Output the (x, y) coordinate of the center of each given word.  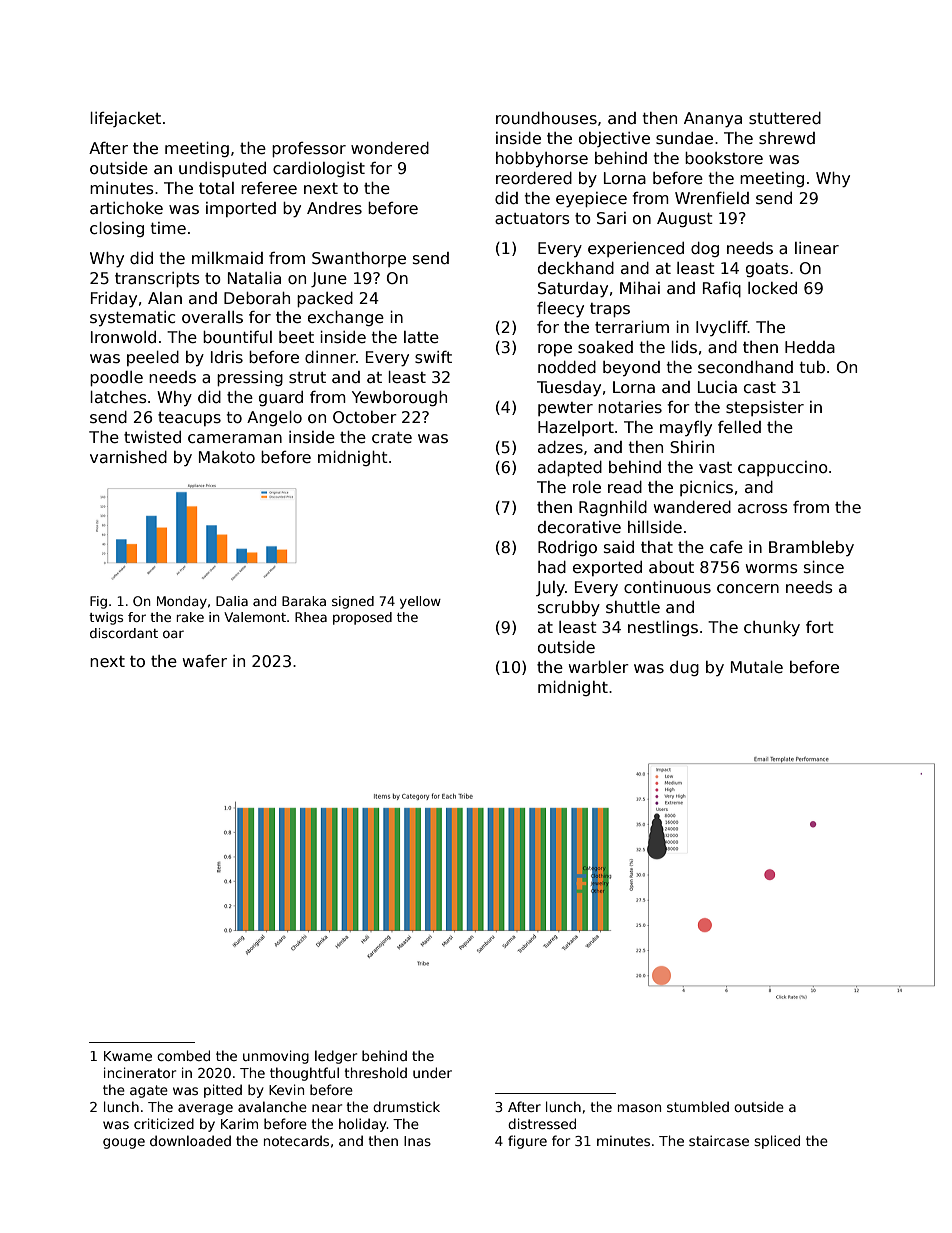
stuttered (785, 118)
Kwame (128, 1056)
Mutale (757, 667)
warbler (599, 667)
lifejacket (125, 119)
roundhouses (546, 118)
